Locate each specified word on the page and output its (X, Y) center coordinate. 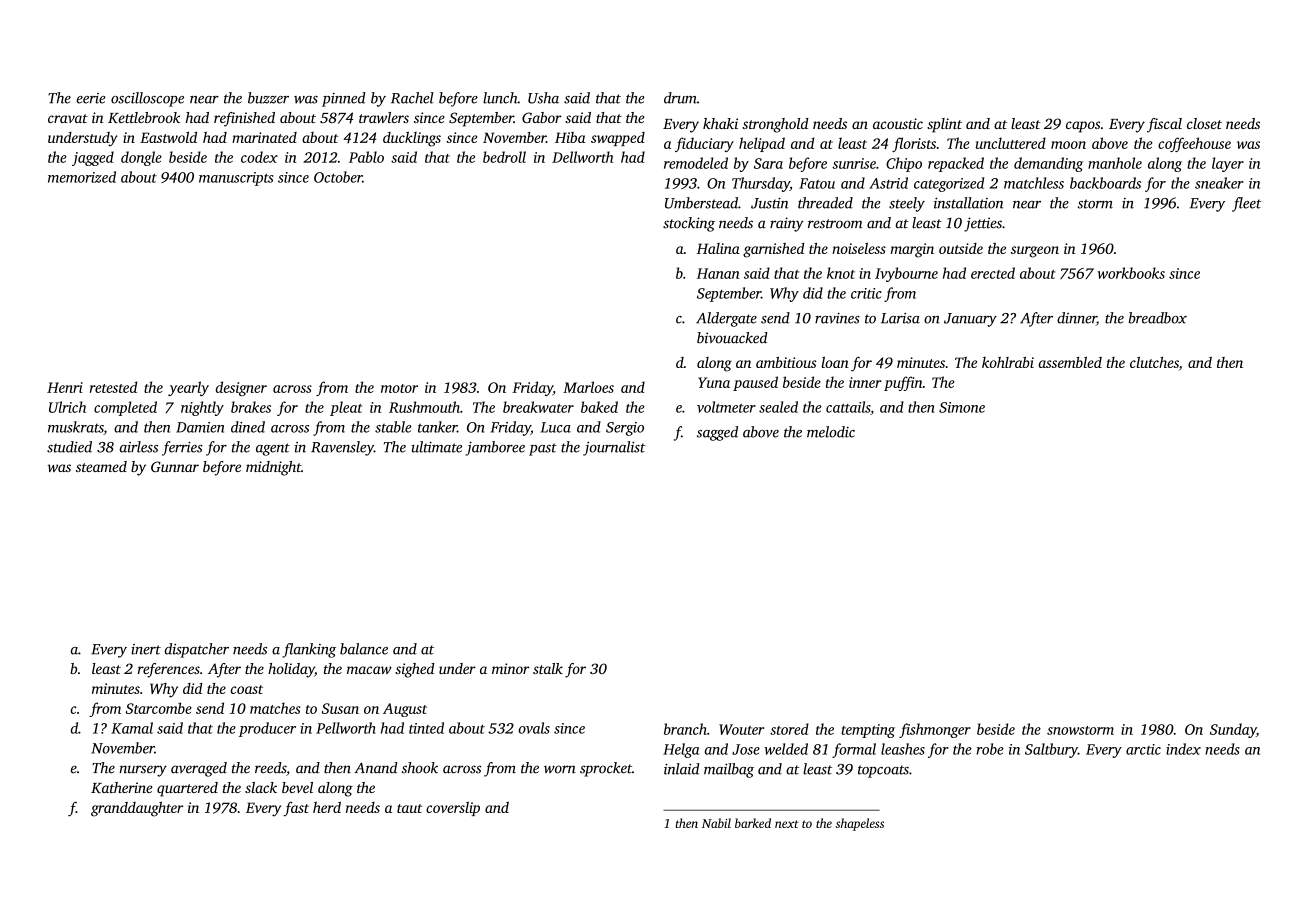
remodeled (696, 163)
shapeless (860, 824)
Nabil (716, 823)
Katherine (121, 787)
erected (993, 273)
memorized (82, 177)
